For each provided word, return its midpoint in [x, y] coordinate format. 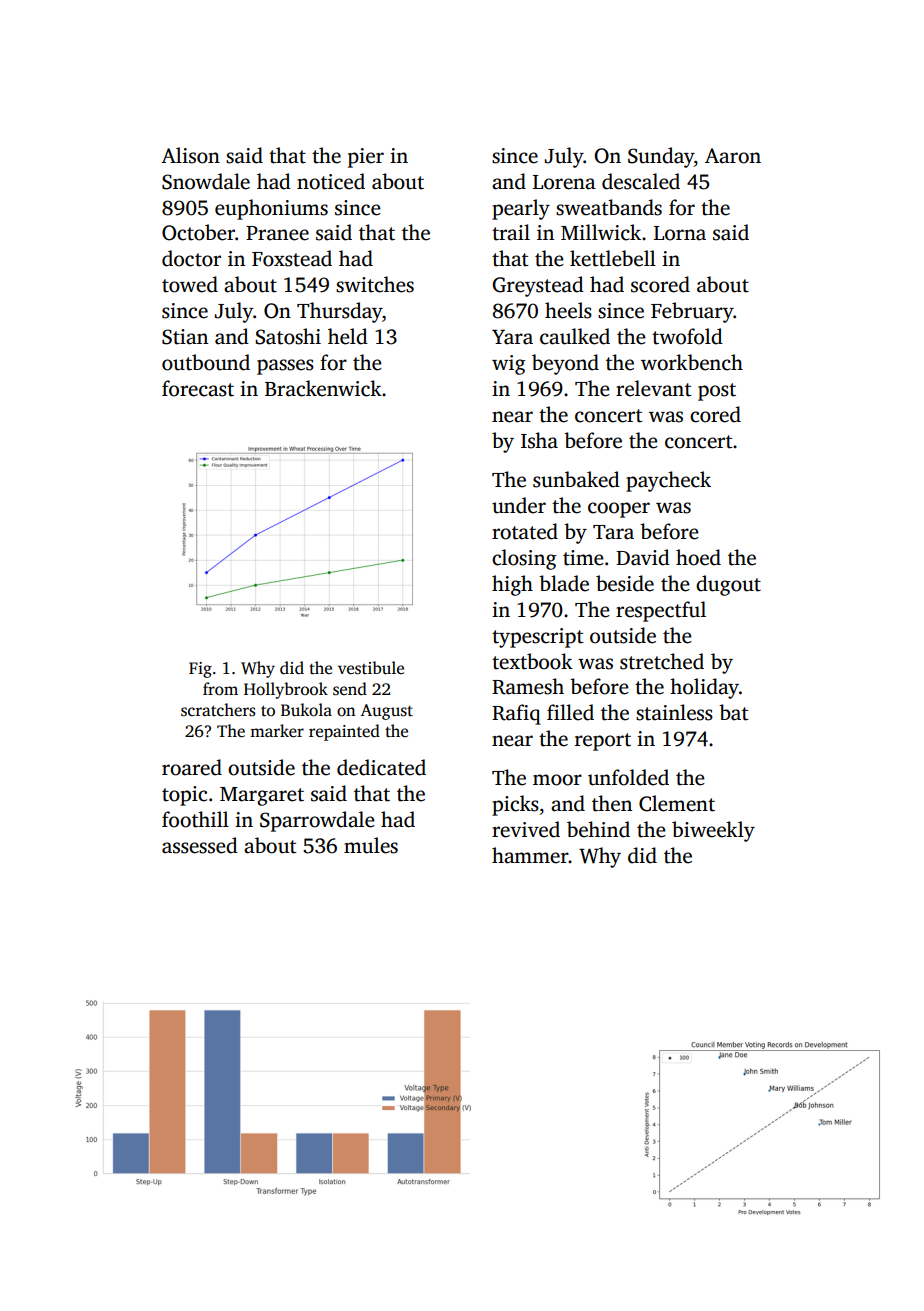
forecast [198, 388]
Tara [613, 532]
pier [366, 158]
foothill [195, 819]
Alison [190, 155]
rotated [525, 531]
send [350, 689]
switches [375, 284]
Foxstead [292, 258]
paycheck [668, 481]
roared [192, 767]
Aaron [733, 156]
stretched [662, 661]
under [519, 505]
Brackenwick [323, 388]
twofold [687, 336]
